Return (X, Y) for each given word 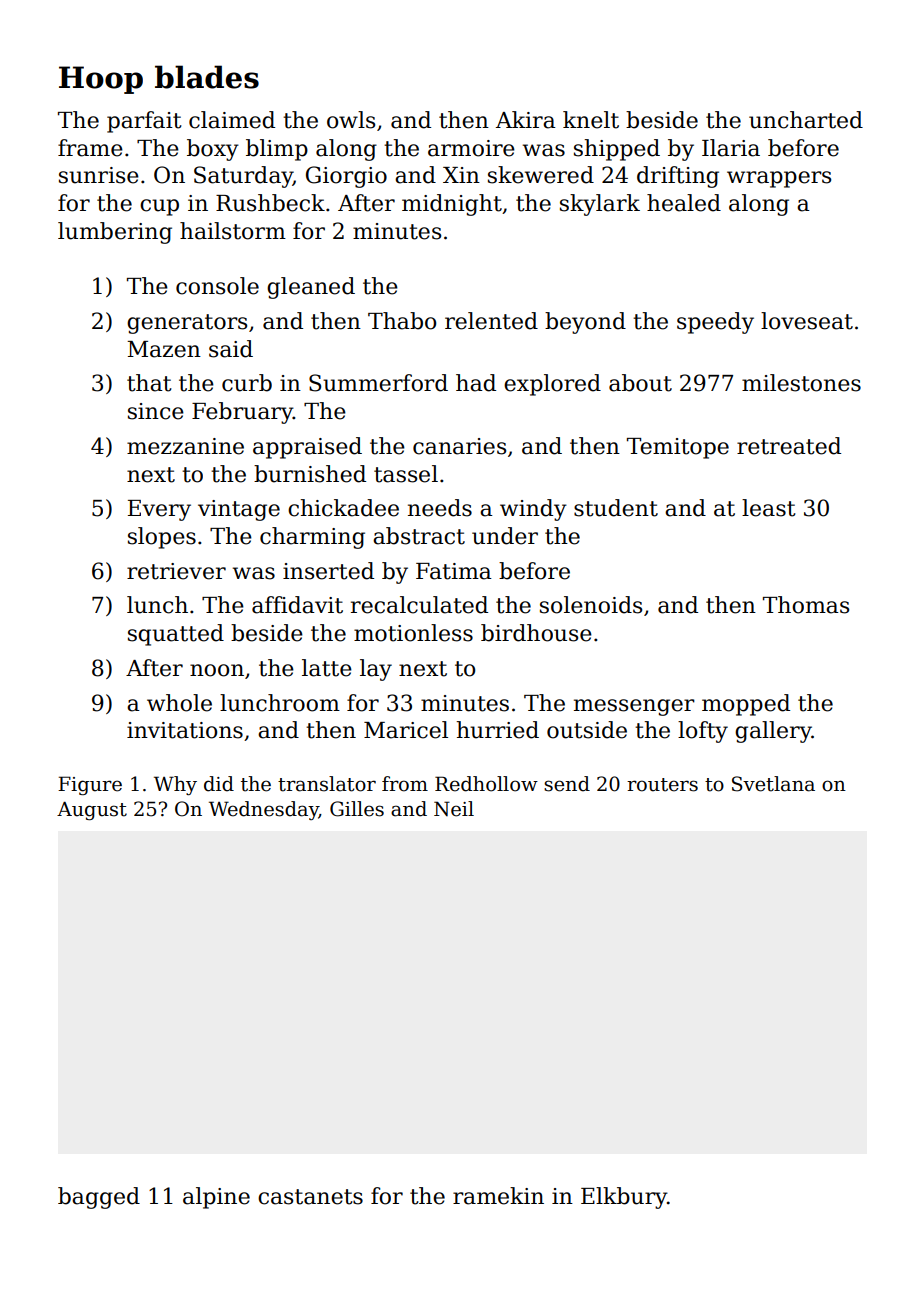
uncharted (806, 120)
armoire (471, 148)
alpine (216, 1198)
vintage (239, 510)
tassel (406, 474)
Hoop (101, 80)
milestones (801, 383)
